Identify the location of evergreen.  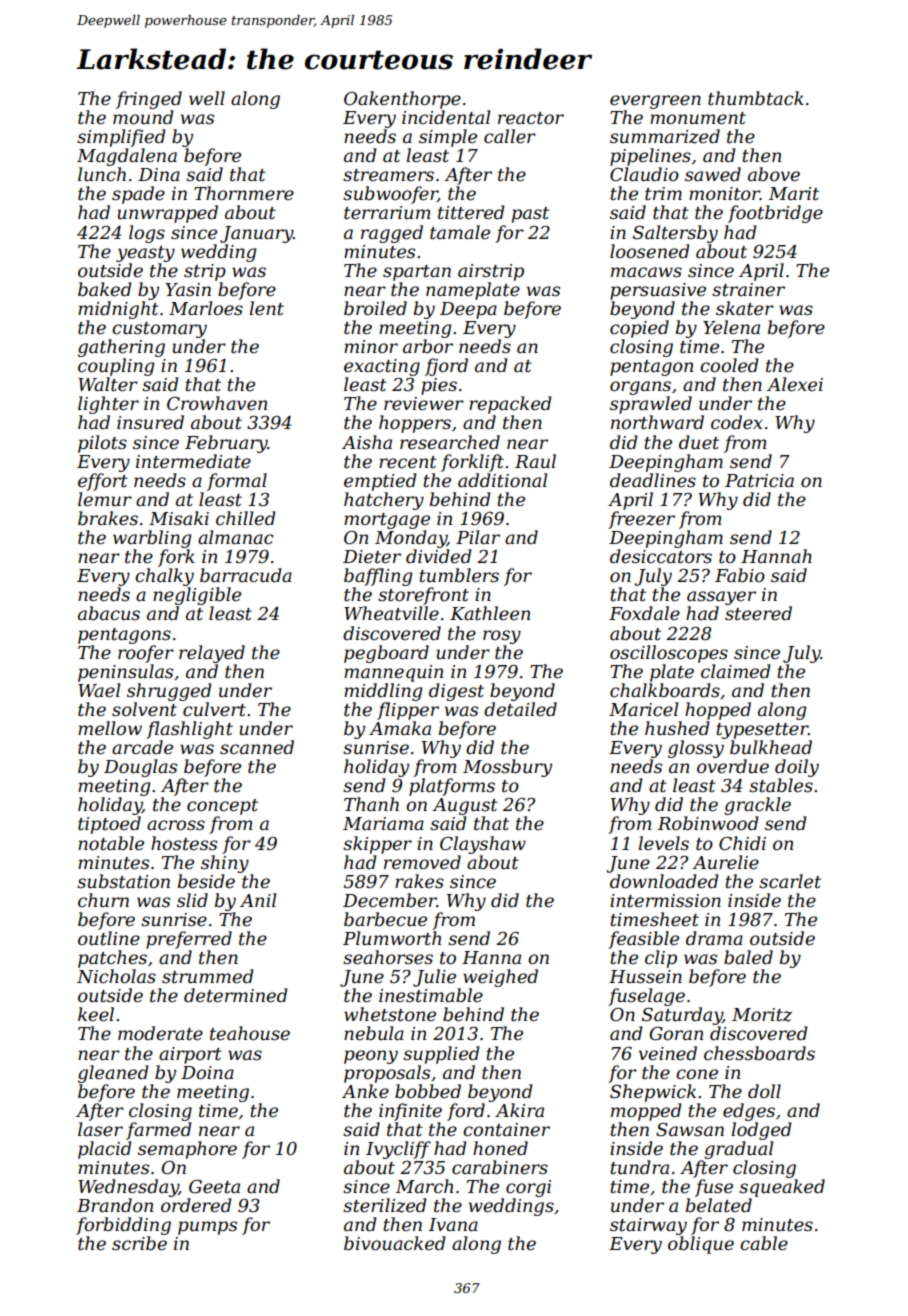
(655, 102).
